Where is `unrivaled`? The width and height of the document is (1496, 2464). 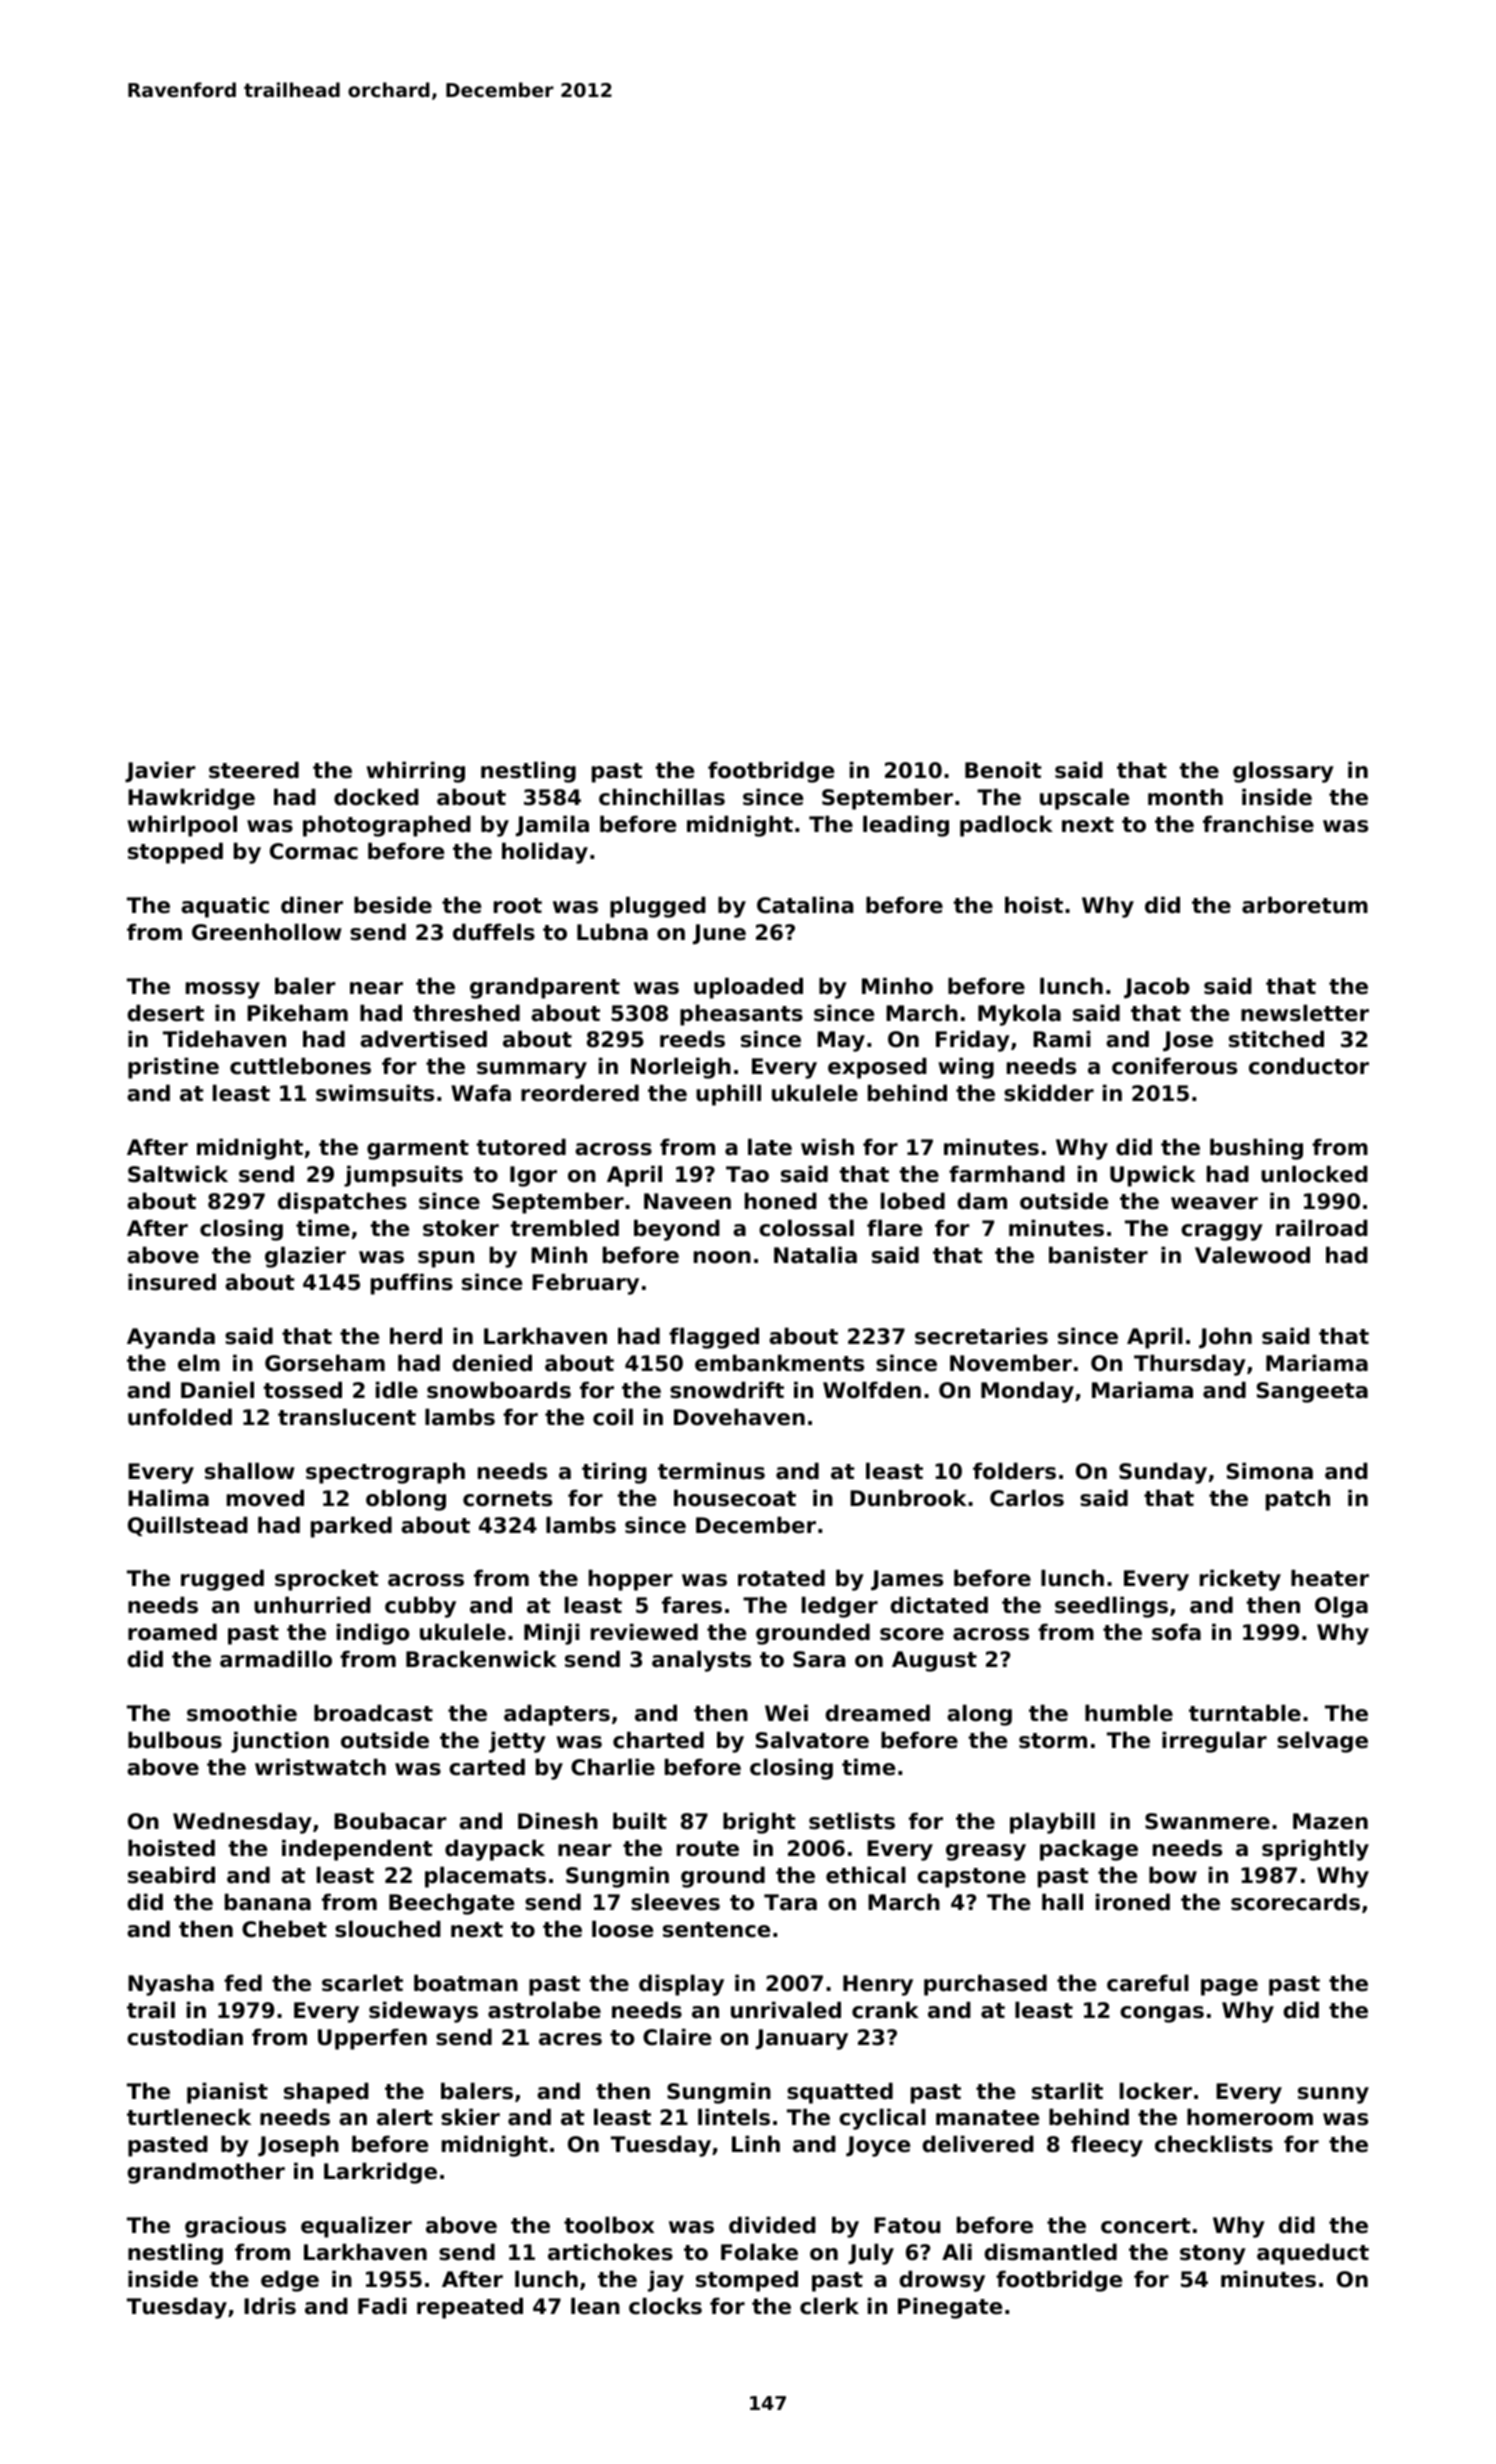
unrivaled is located at coordinates (786, 2010).
